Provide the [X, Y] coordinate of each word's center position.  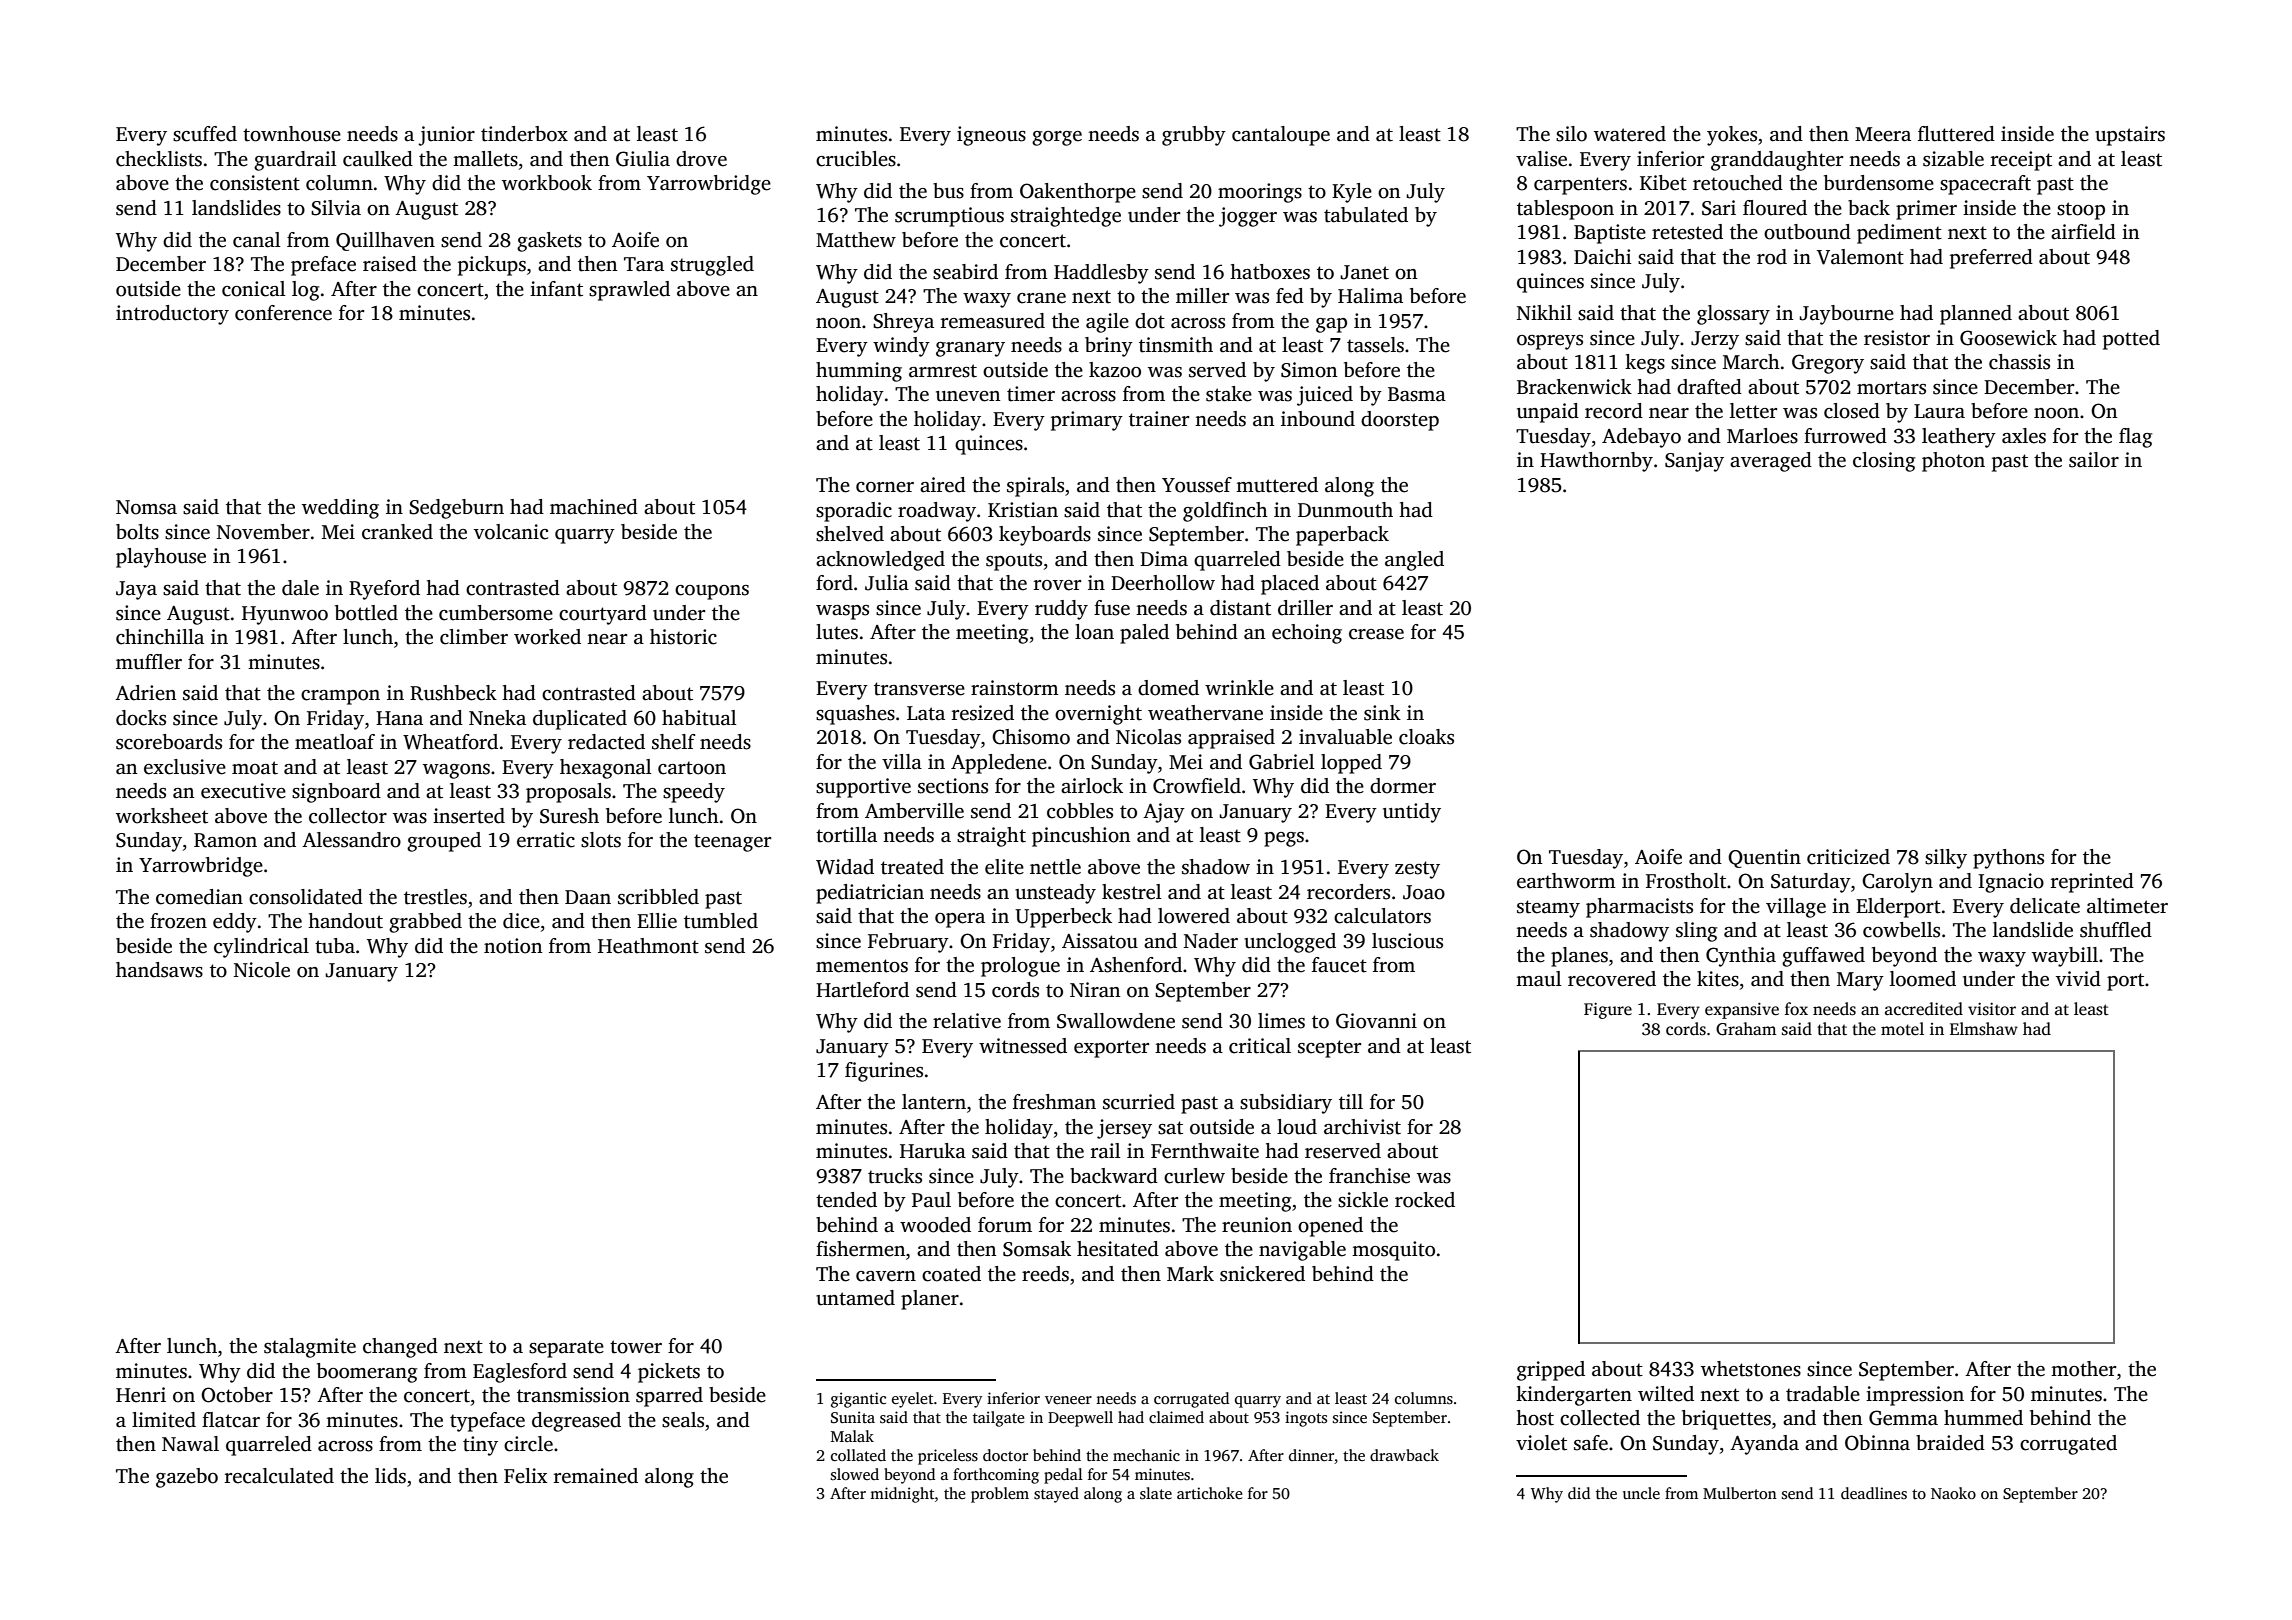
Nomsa [146, 507]
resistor [1897, 338]
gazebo [187, 1478]
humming [859, 372]
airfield [2083, 232]
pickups [492, 266]
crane [1041, 298]
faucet [1339, 965]
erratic [546, 840]
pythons [2008, 859]
